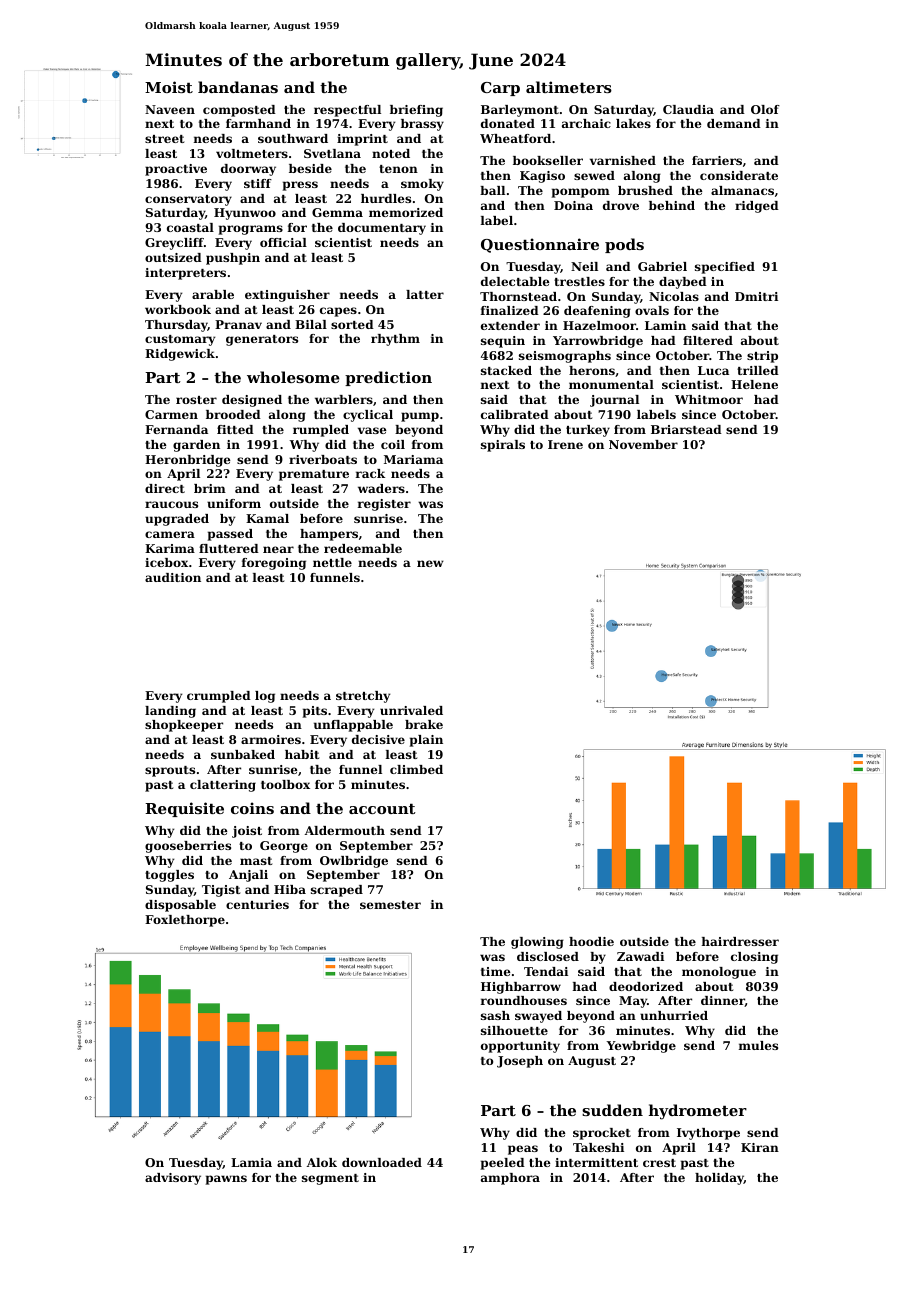 The height and width of the page is (1314, 924). What do you see at coordinates (267, 518) in the page?
I see `Kamal` at bounding box center [267, 518].
